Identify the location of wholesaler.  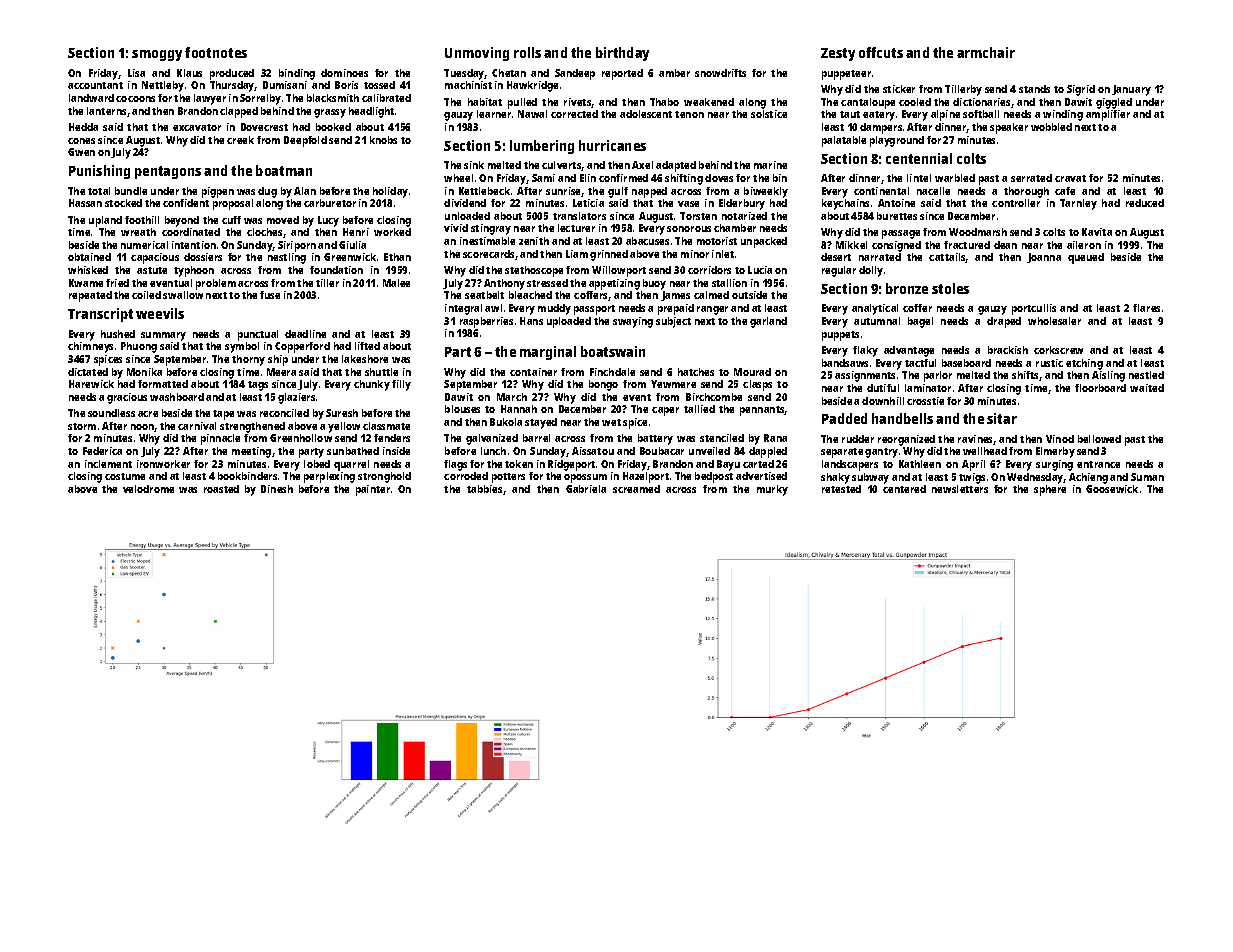
(1054, 321).
